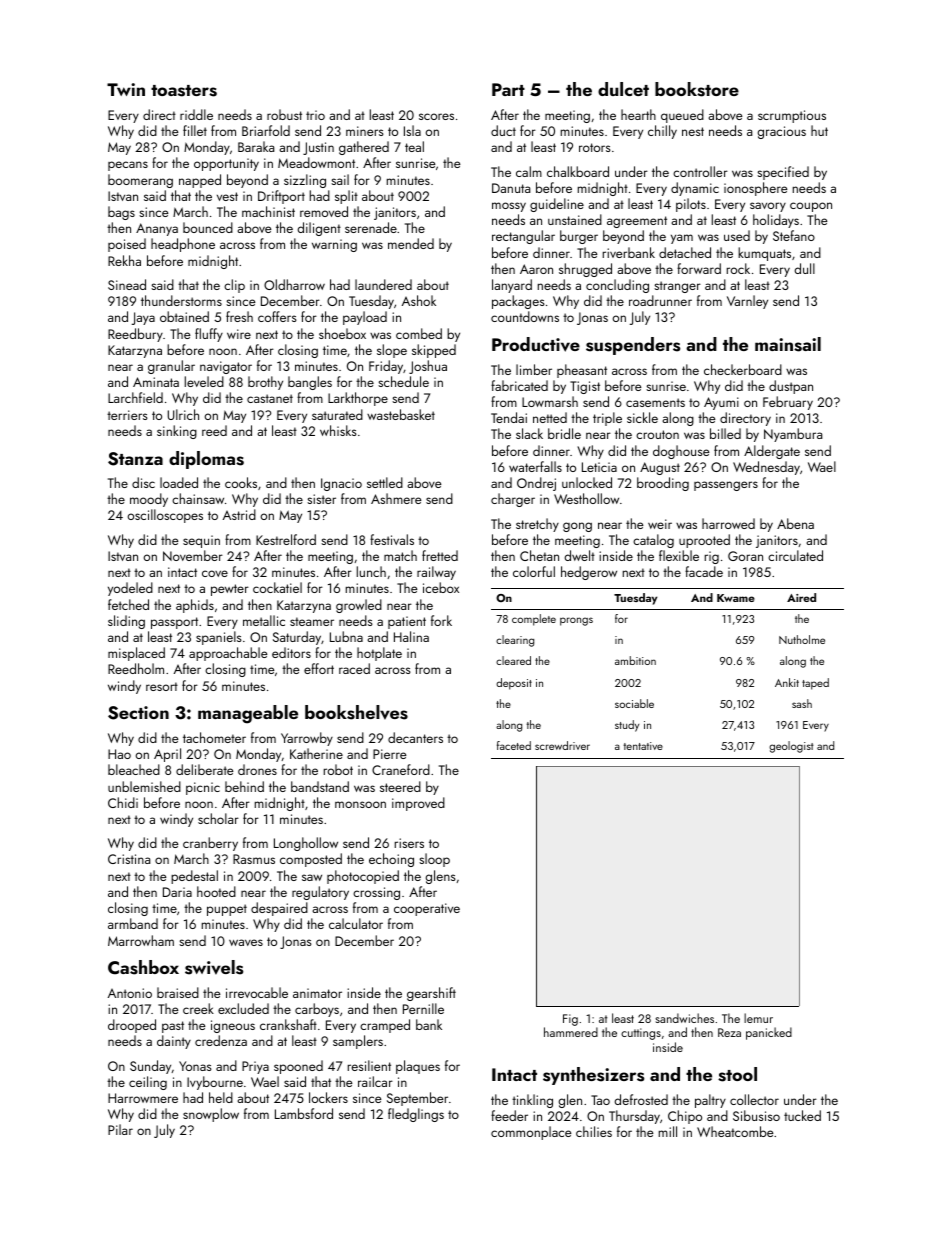 The width and height of the document is (952, 1233). Describe the element at coordinates (595, 147) in the document. I see `rotors` at that location.
